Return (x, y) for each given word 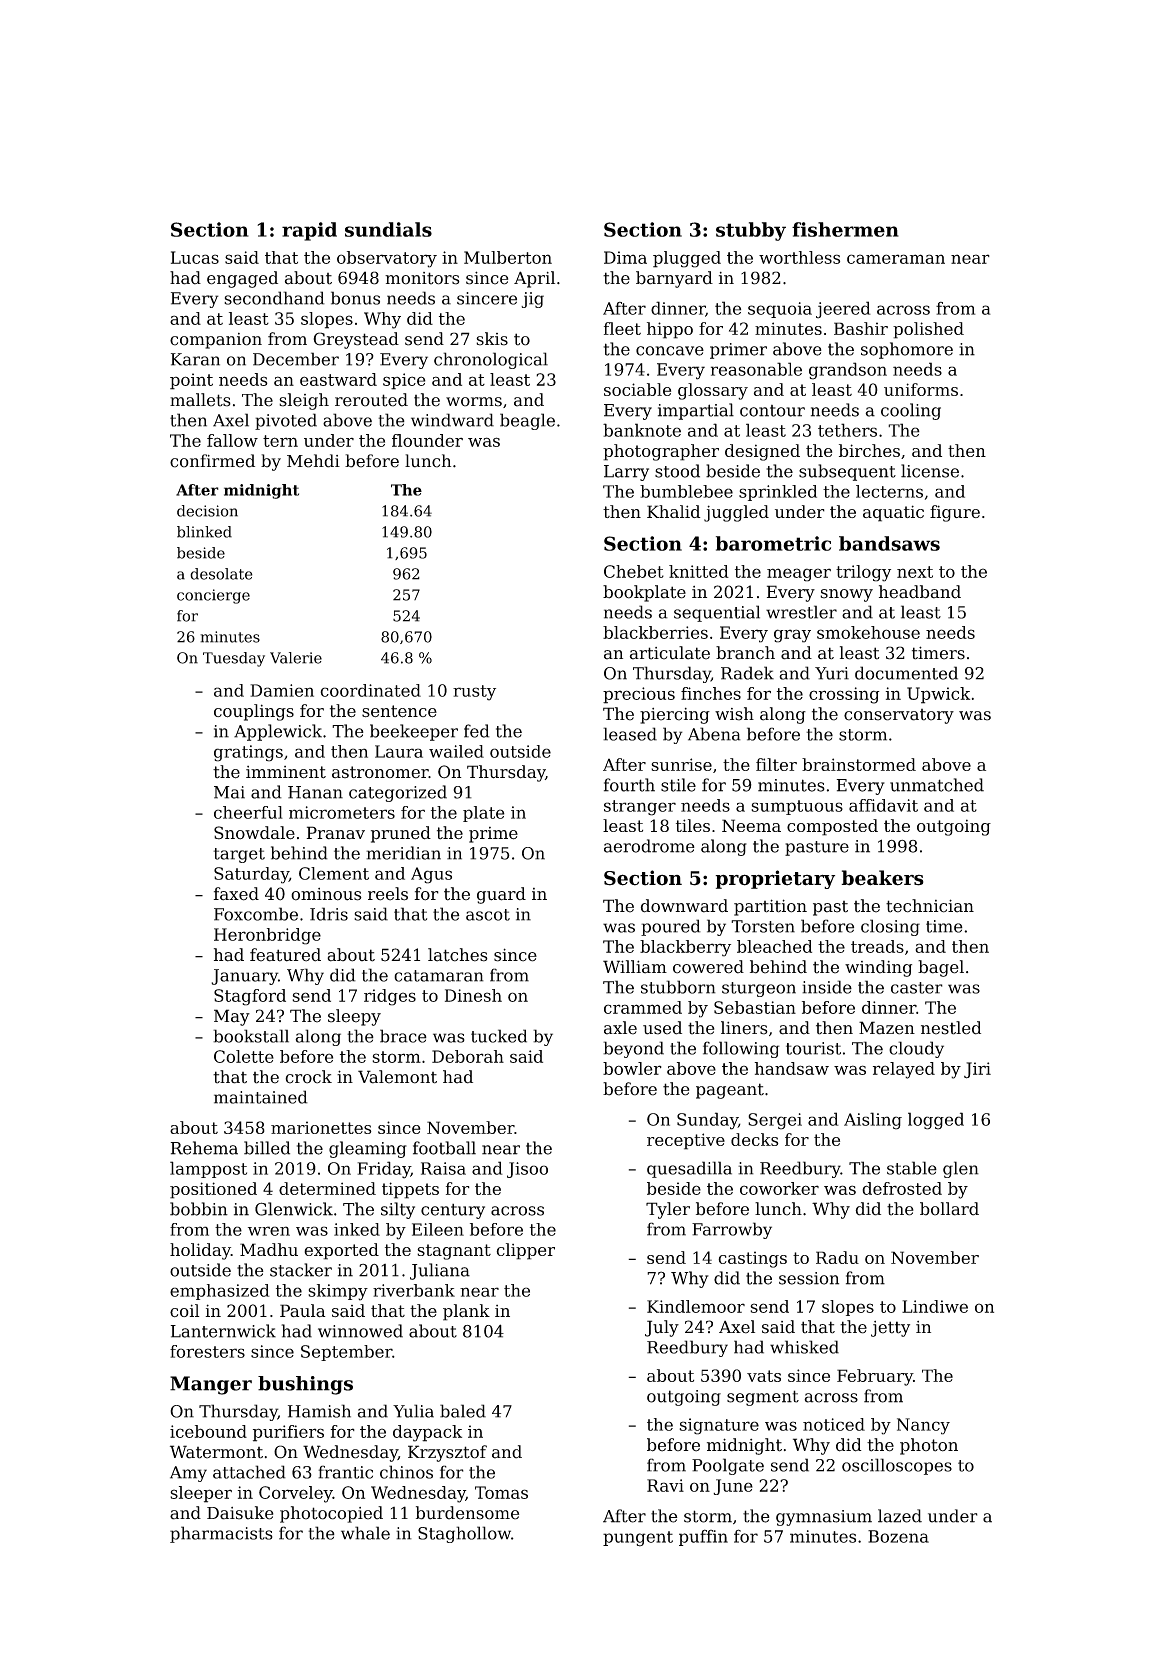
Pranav (335, 833)
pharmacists (221, 1534)
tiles (693, 825)
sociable (637, 389)
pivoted (286, 421)
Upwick (938, 695)
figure (955, 513)
